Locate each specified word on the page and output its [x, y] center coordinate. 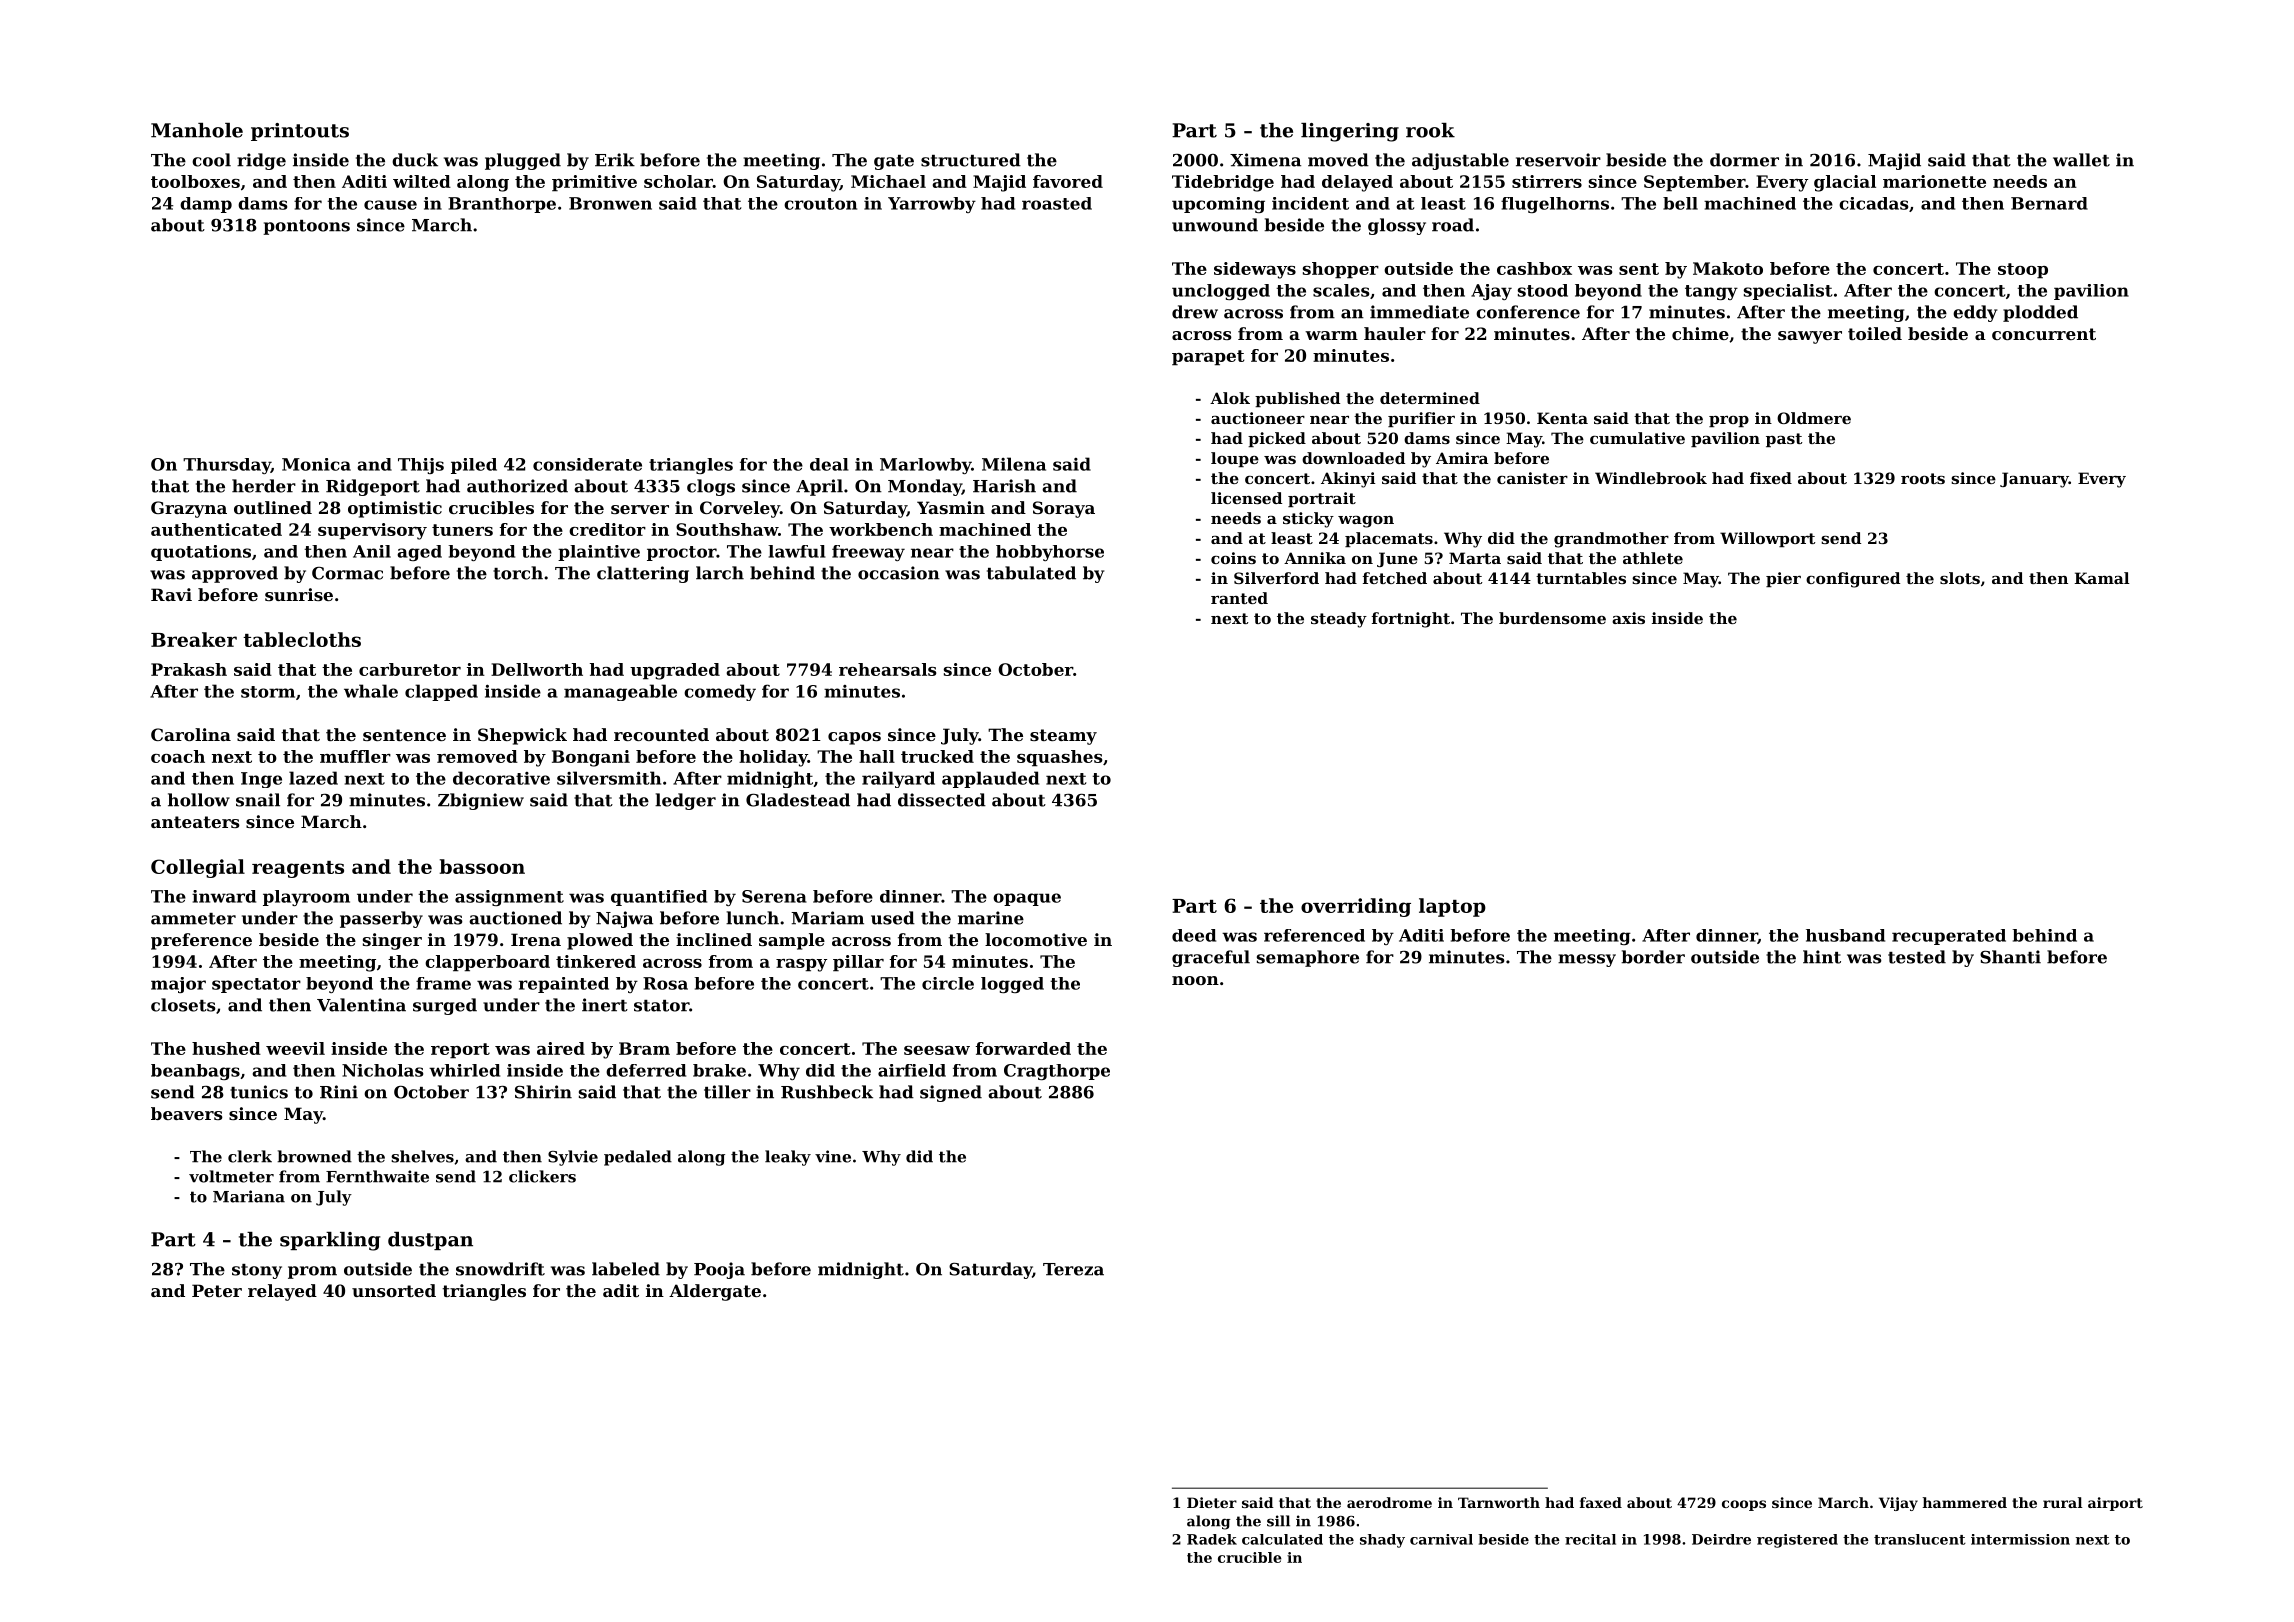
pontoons [306, 227]
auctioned [515, 918]
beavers [187, 1113]
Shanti [2010, 957]
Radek [1212, 1539]
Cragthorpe [1057, 1072]
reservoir [1558, 160]
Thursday [227, 466]
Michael [888, 181]
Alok [1230, 398]
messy [1587, 960]
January [2034, 480]
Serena [774, 896]
